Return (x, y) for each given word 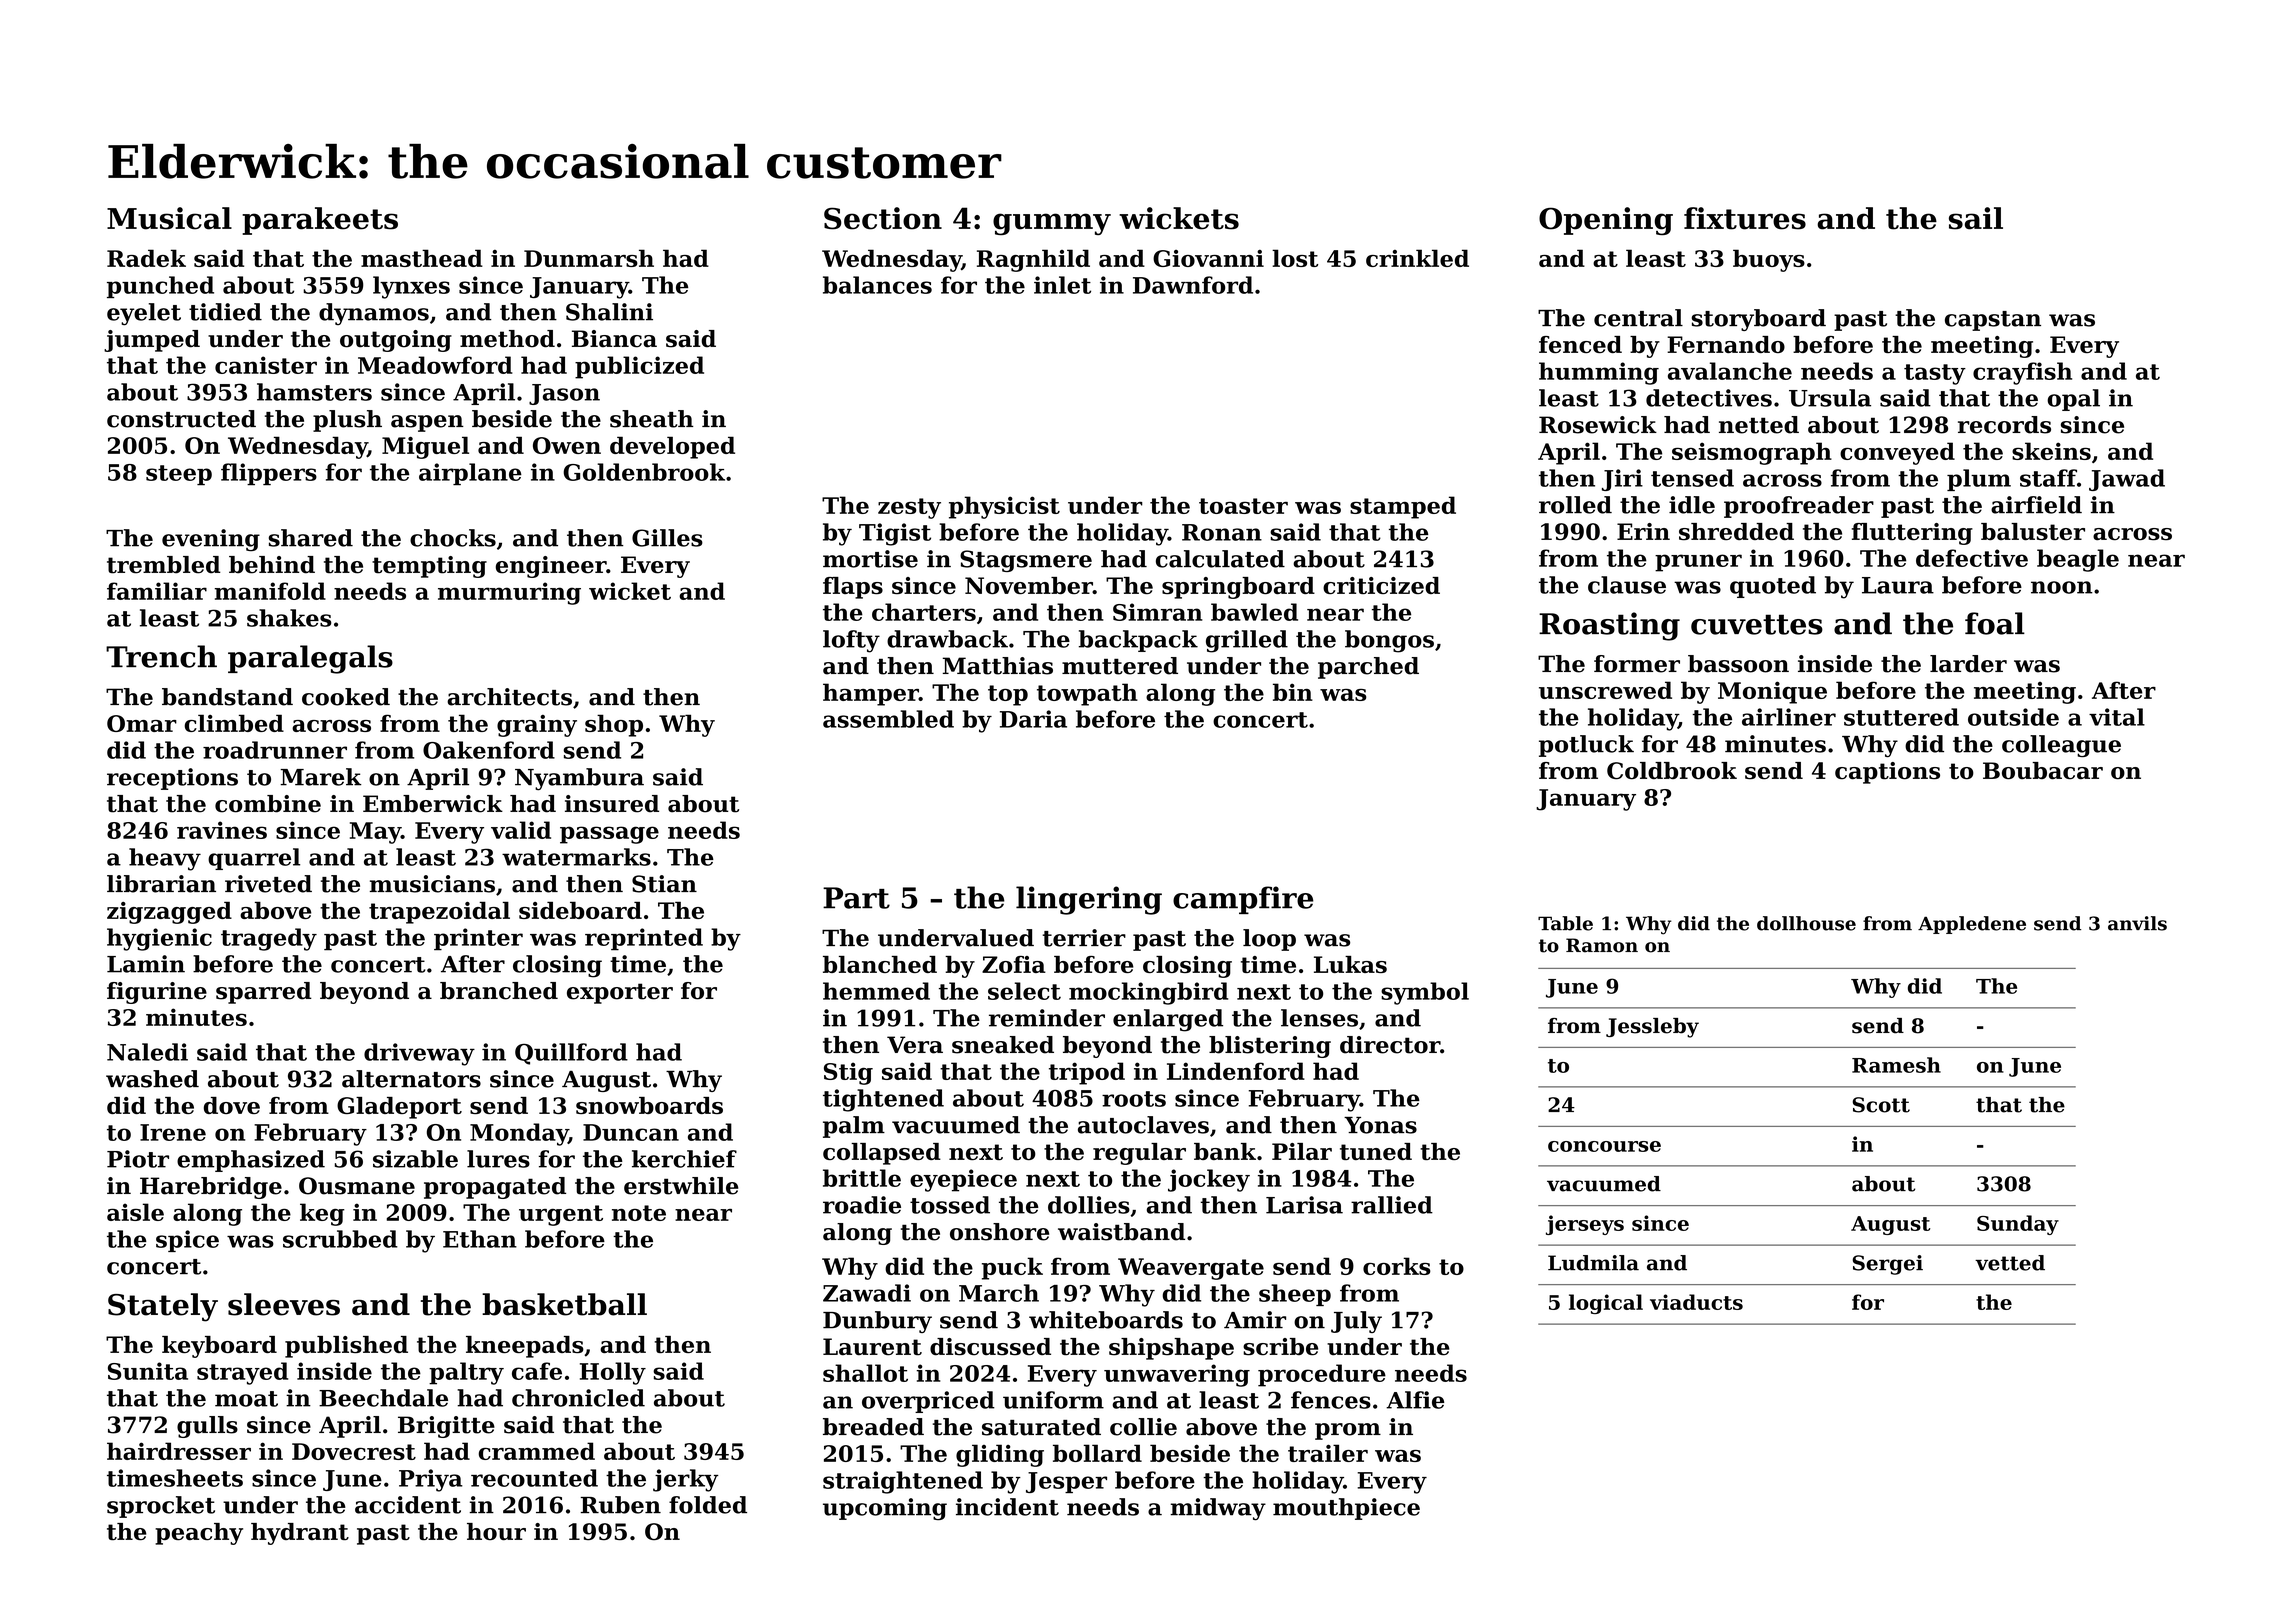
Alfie (1415, 1400)
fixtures (1745, 218)
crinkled (1417, 258)
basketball (564, 1304)
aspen (427, 423)
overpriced (928, 1402)
